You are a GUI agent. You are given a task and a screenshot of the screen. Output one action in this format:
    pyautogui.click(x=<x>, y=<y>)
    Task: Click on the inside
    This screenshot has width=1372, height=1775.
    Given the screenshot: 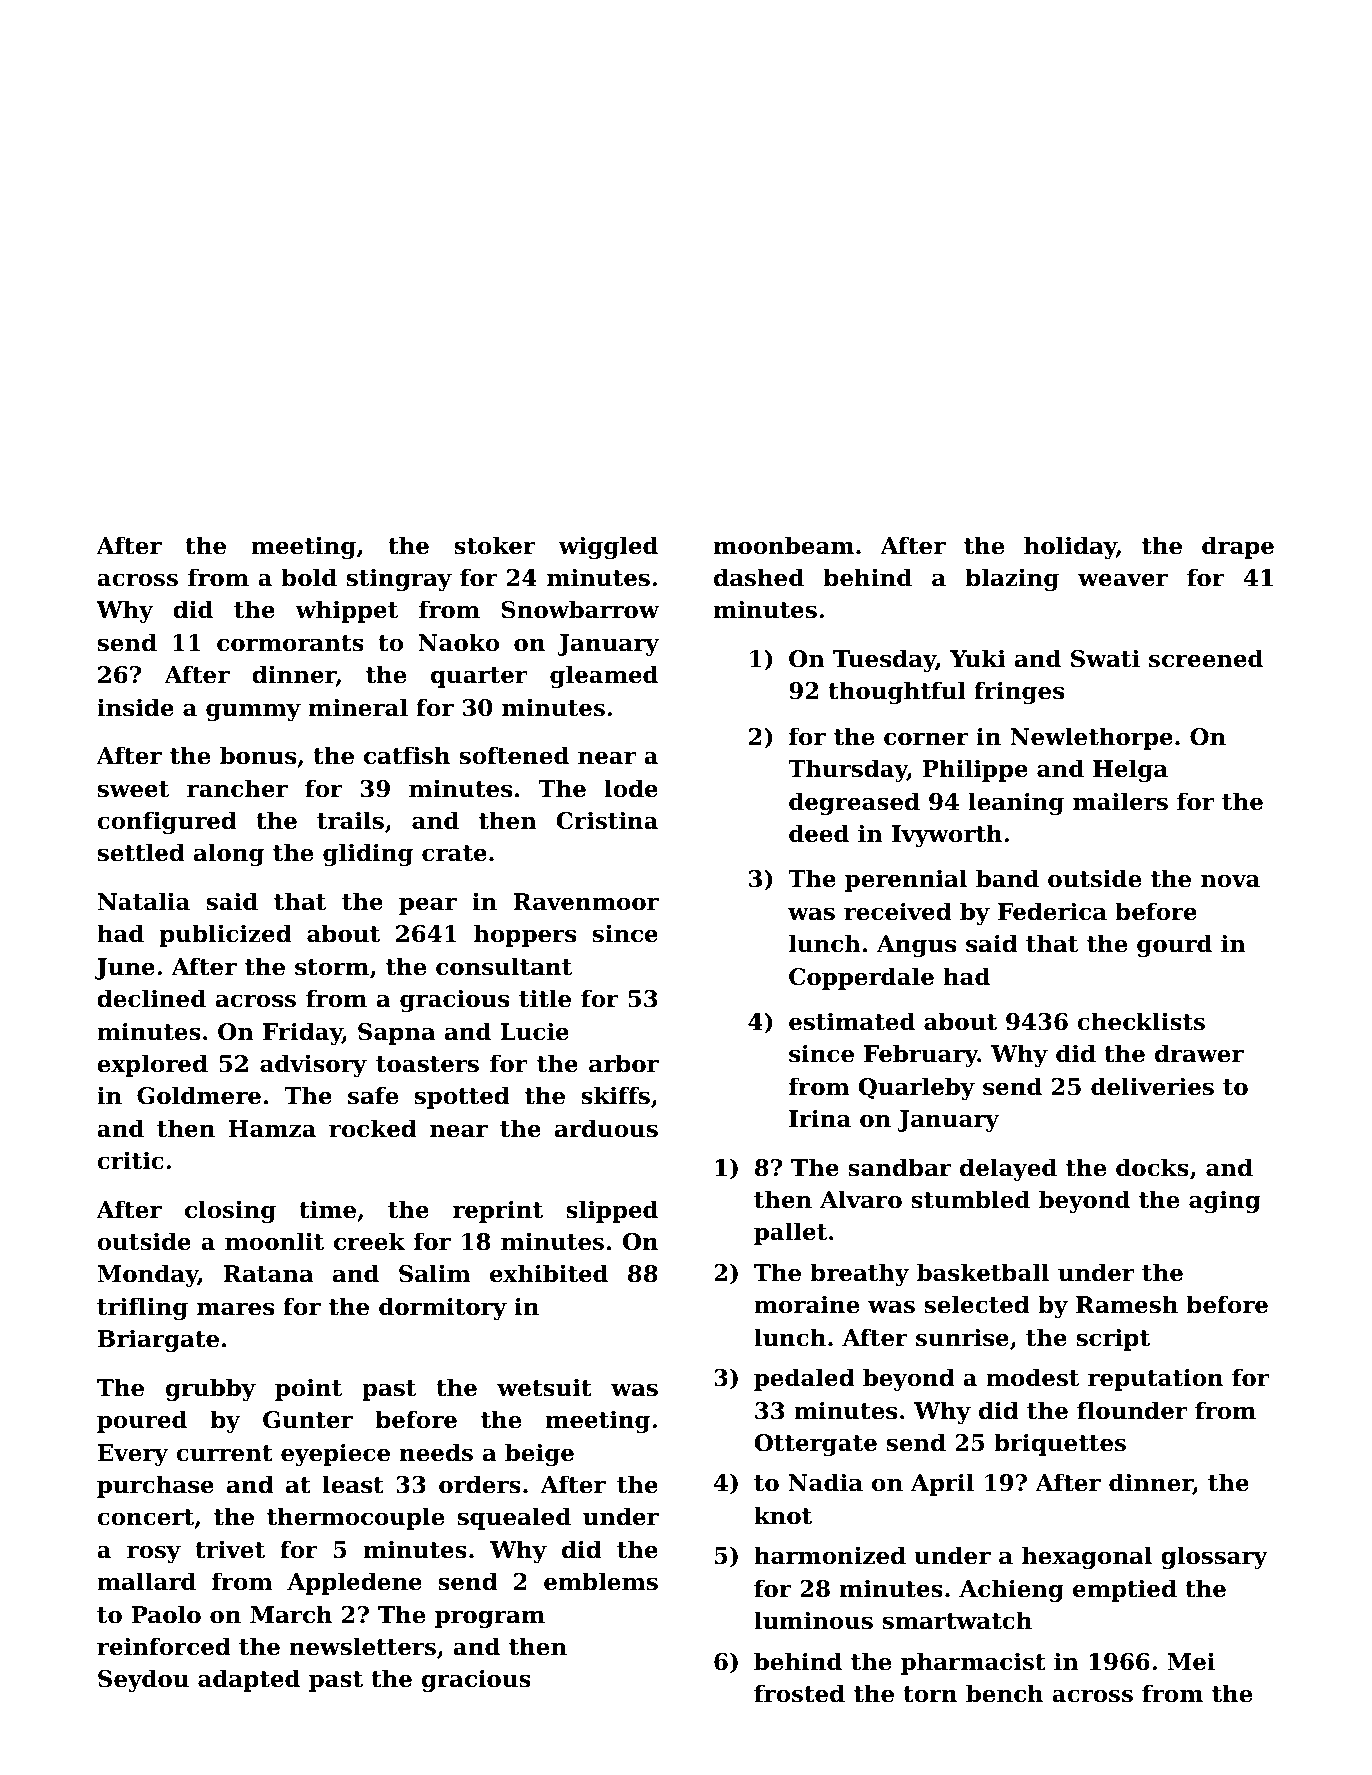 What is the action you would take?
    pyautogui.click(x=135, y=707)
